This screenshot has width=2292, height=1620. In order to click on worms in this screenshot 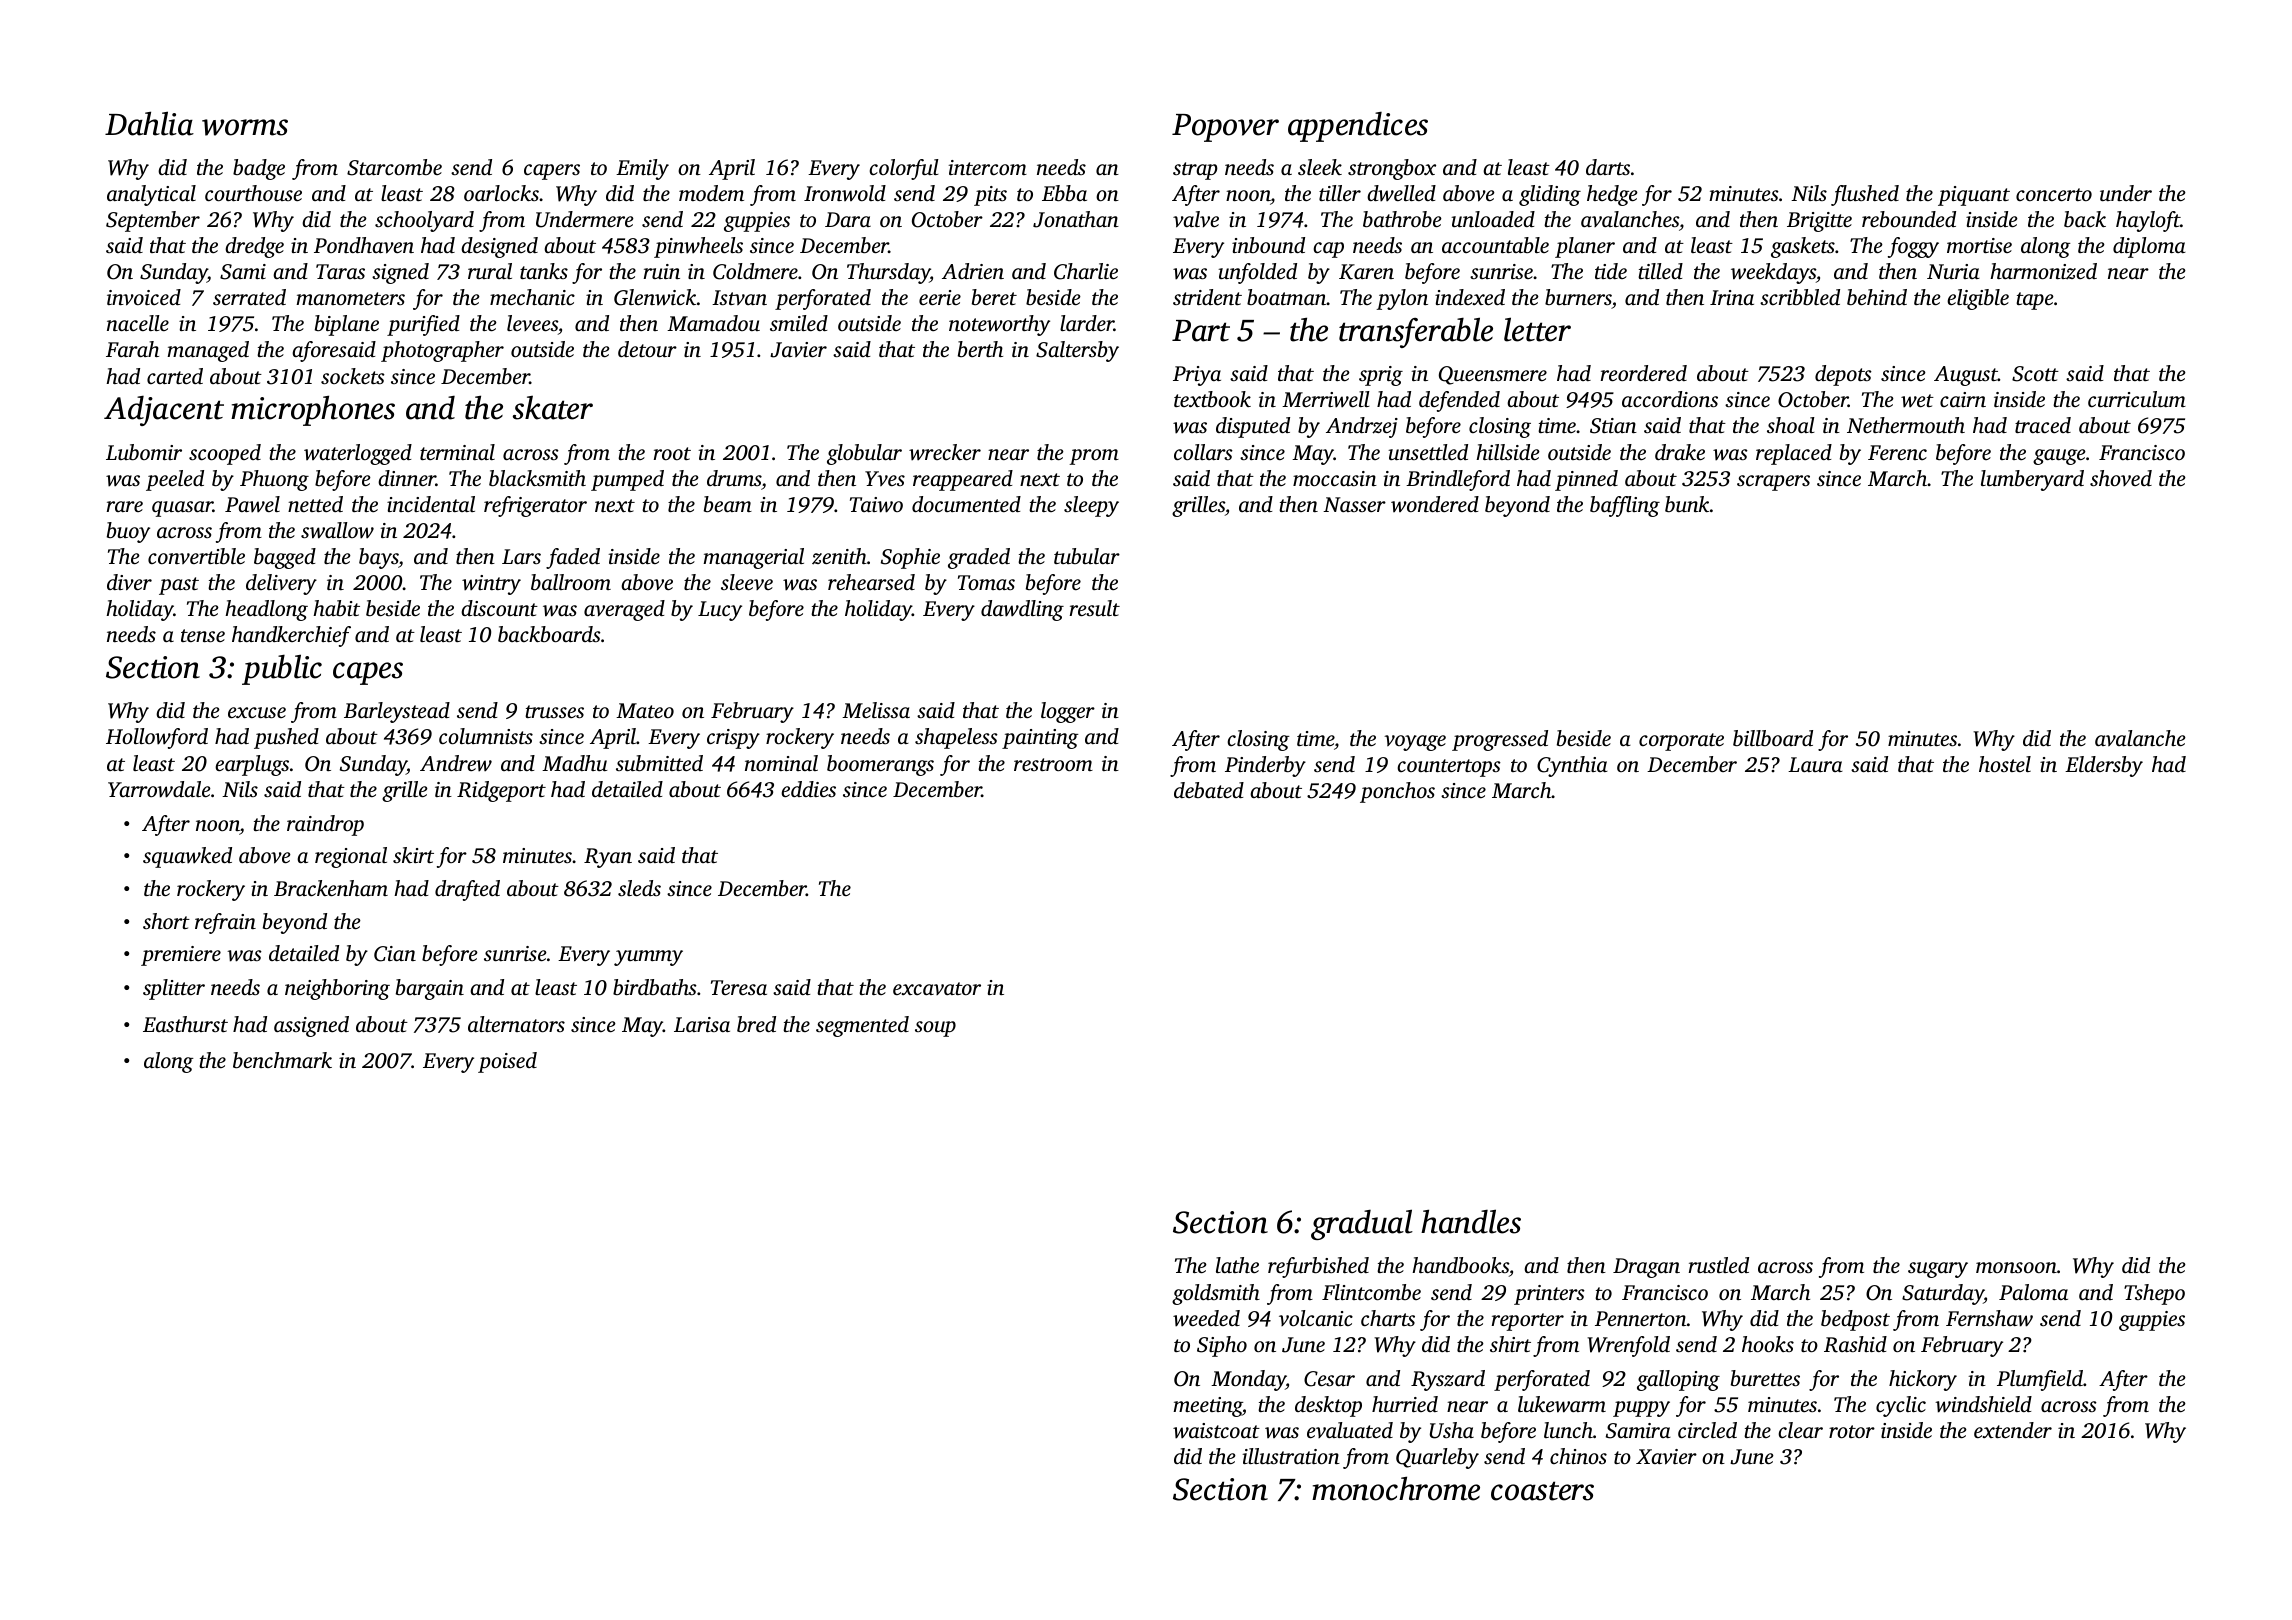, I will do `click(245, 127)`.
